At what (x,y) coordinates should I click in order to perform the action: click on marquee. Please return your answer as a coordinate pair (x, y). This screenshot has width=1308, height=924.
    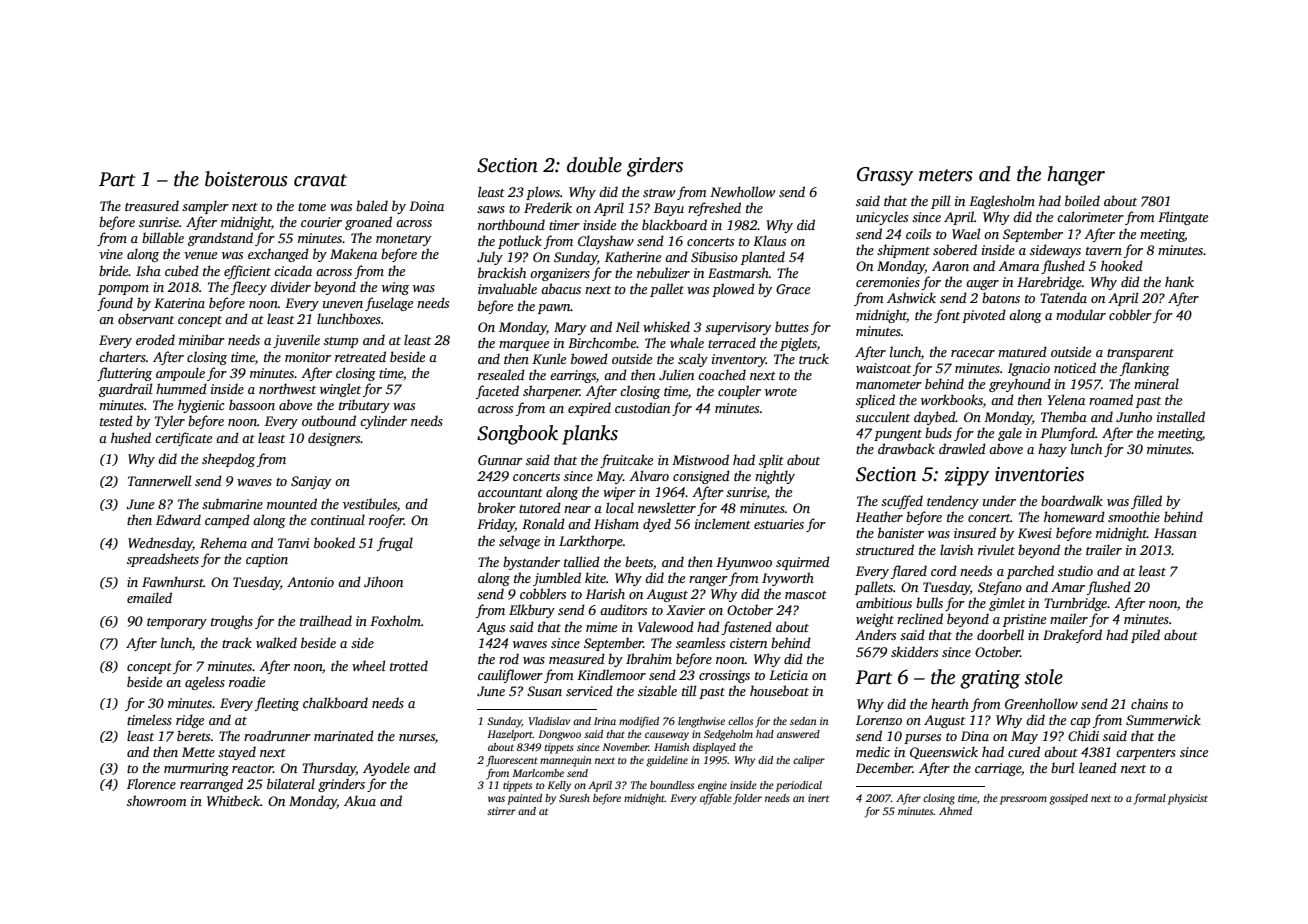
    Looking at the image, I should click on (524, 346).
